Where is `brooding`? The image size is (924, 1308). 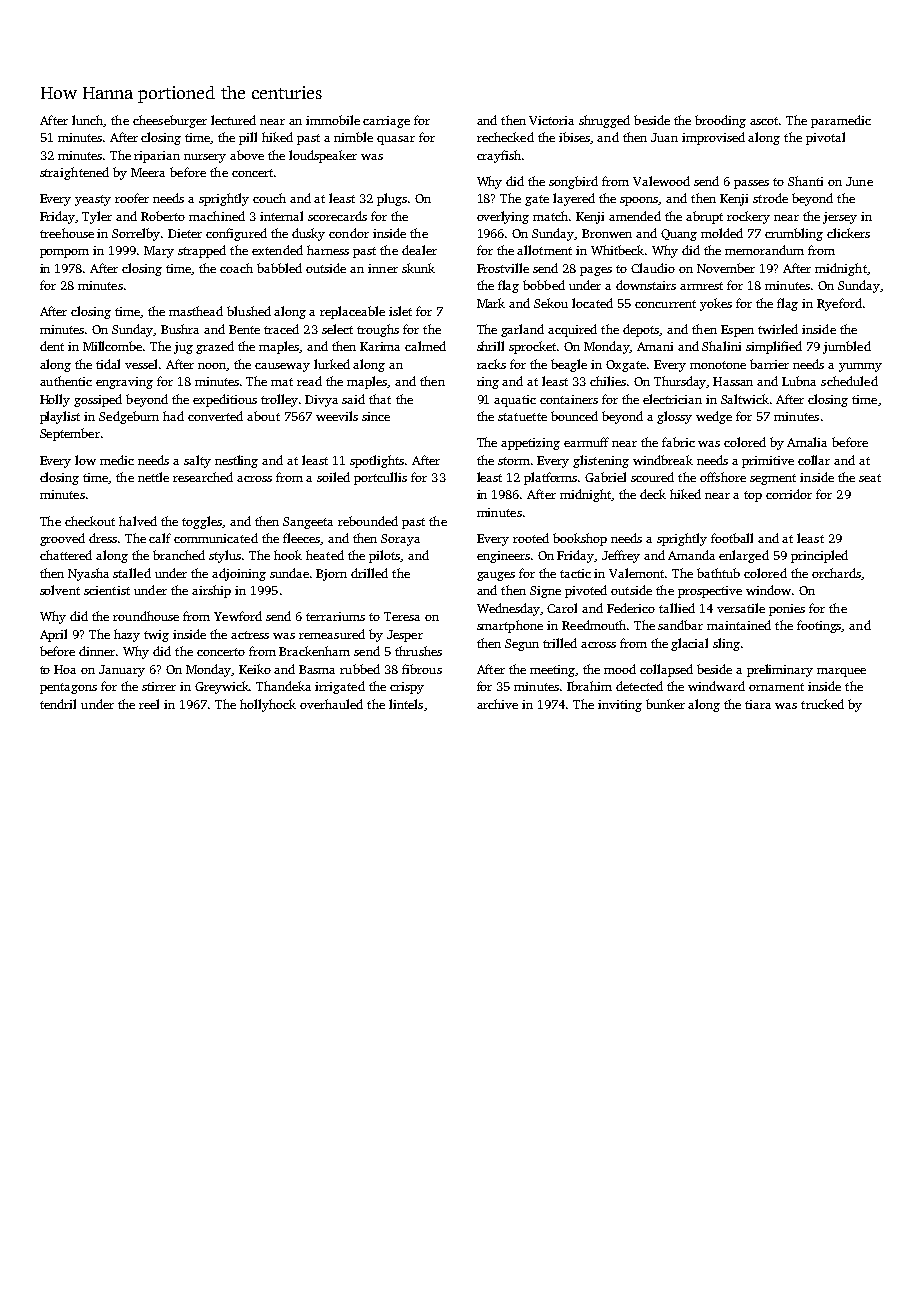 brooding is located at coordinates (720, 121).
